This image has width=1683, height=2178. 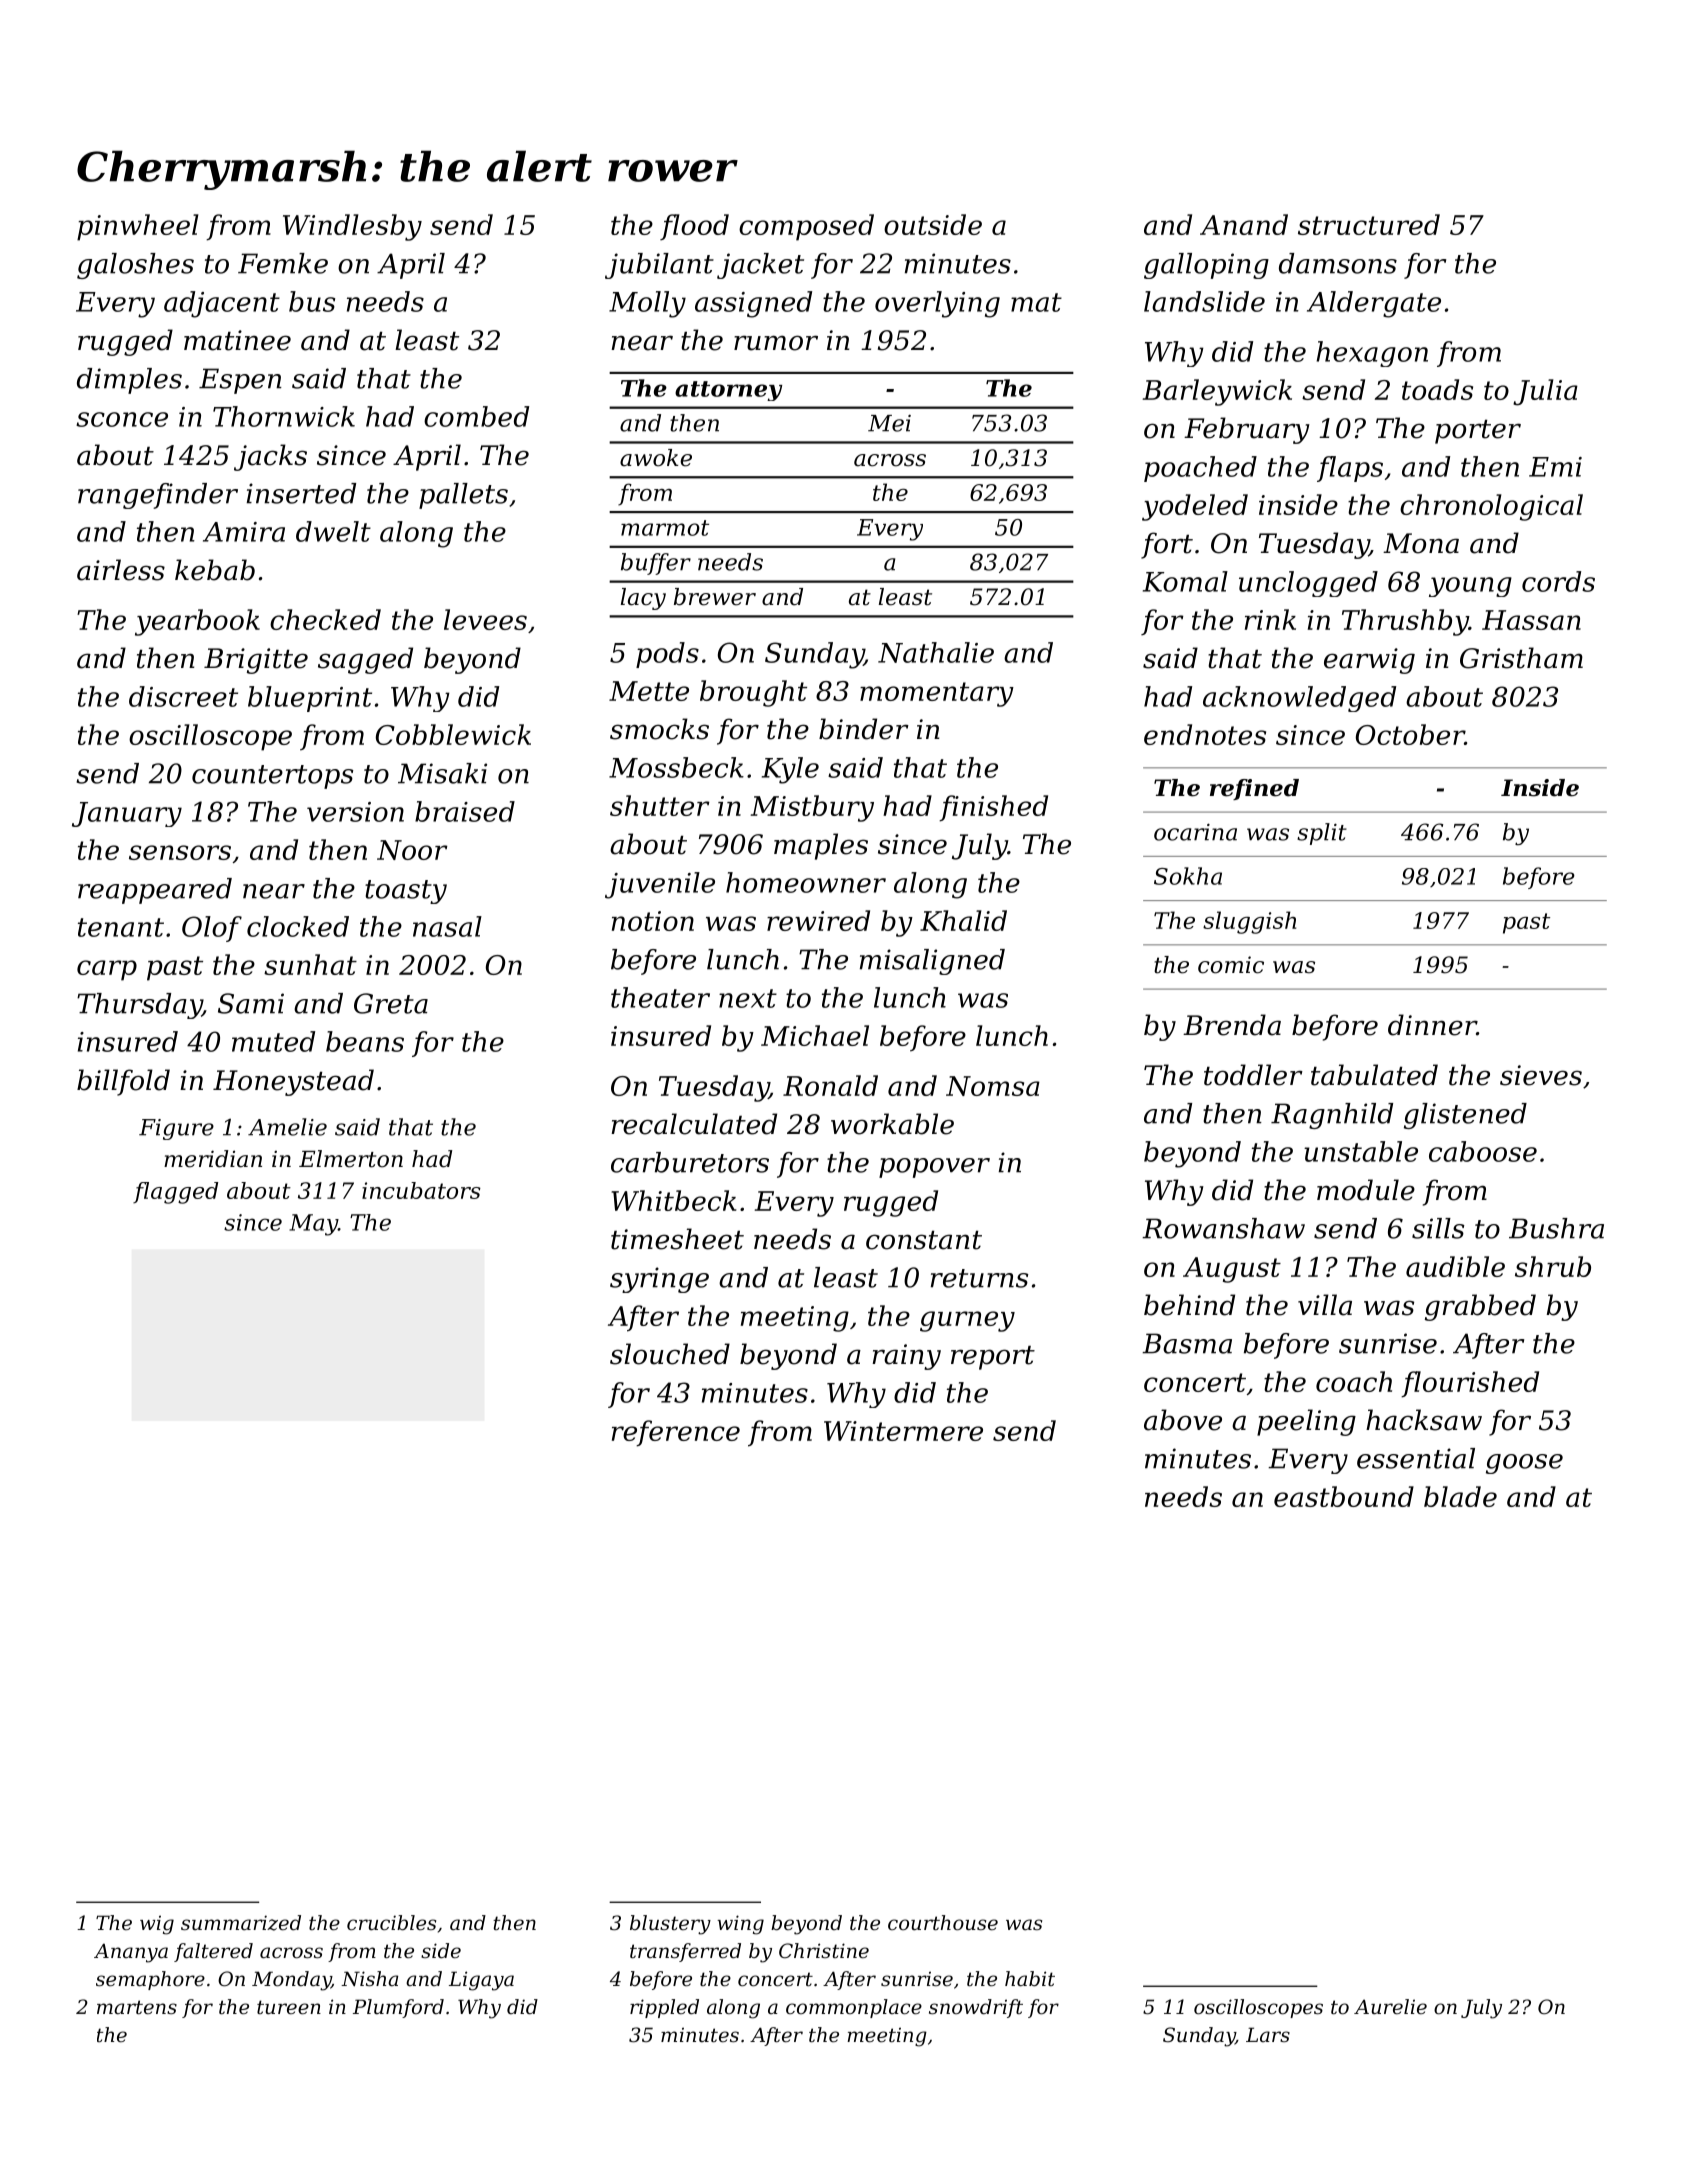 I want to click on Kyle, so click(x=790, y=770).
